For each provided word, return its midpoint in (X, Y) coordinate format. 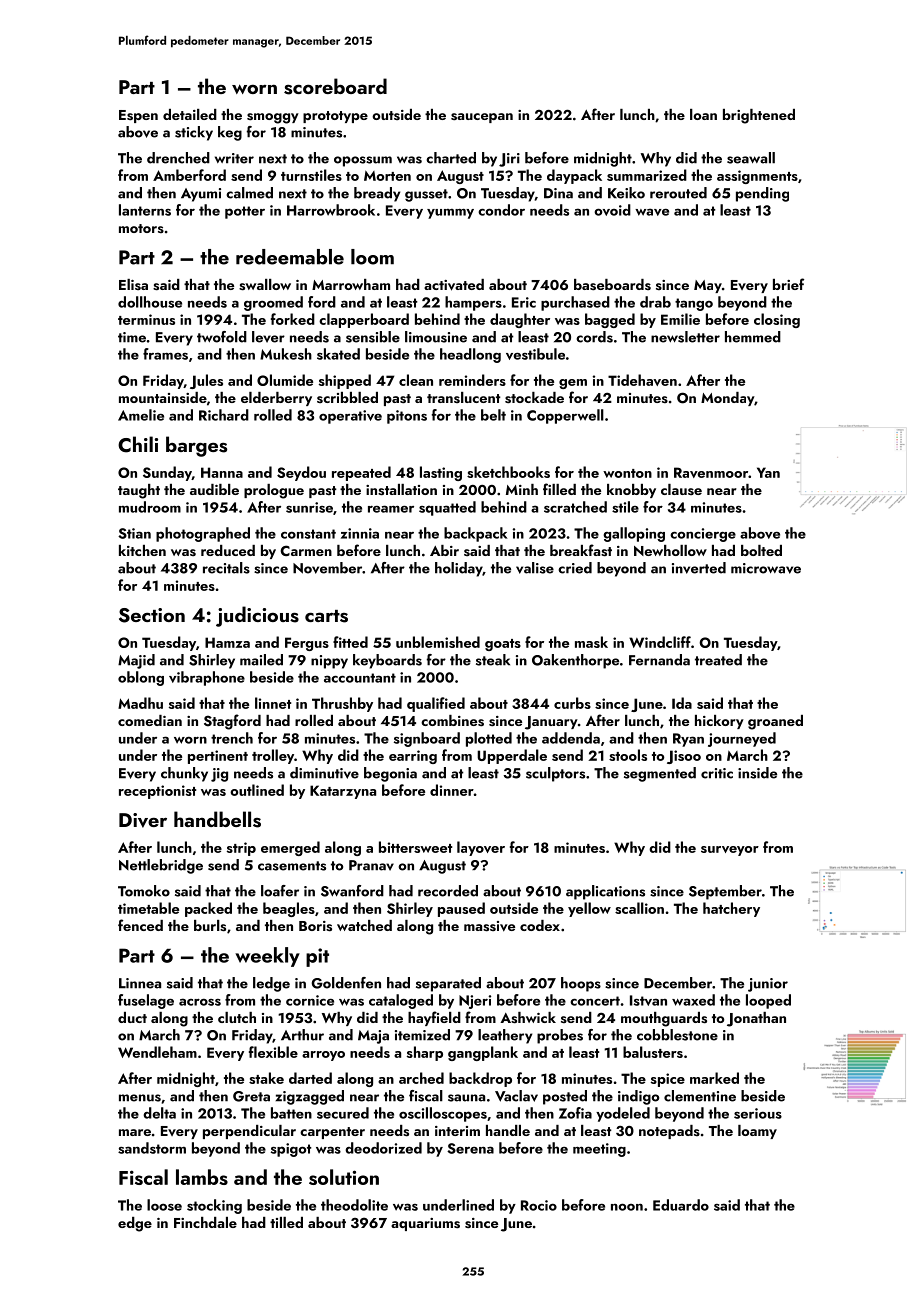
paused (461, 909)
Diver (143, 820)
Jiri (509, 160)
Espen (138, 116)
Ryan (688, 740)
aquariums (425, 1224)
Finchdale (205, 1222)
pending (762, 194)
